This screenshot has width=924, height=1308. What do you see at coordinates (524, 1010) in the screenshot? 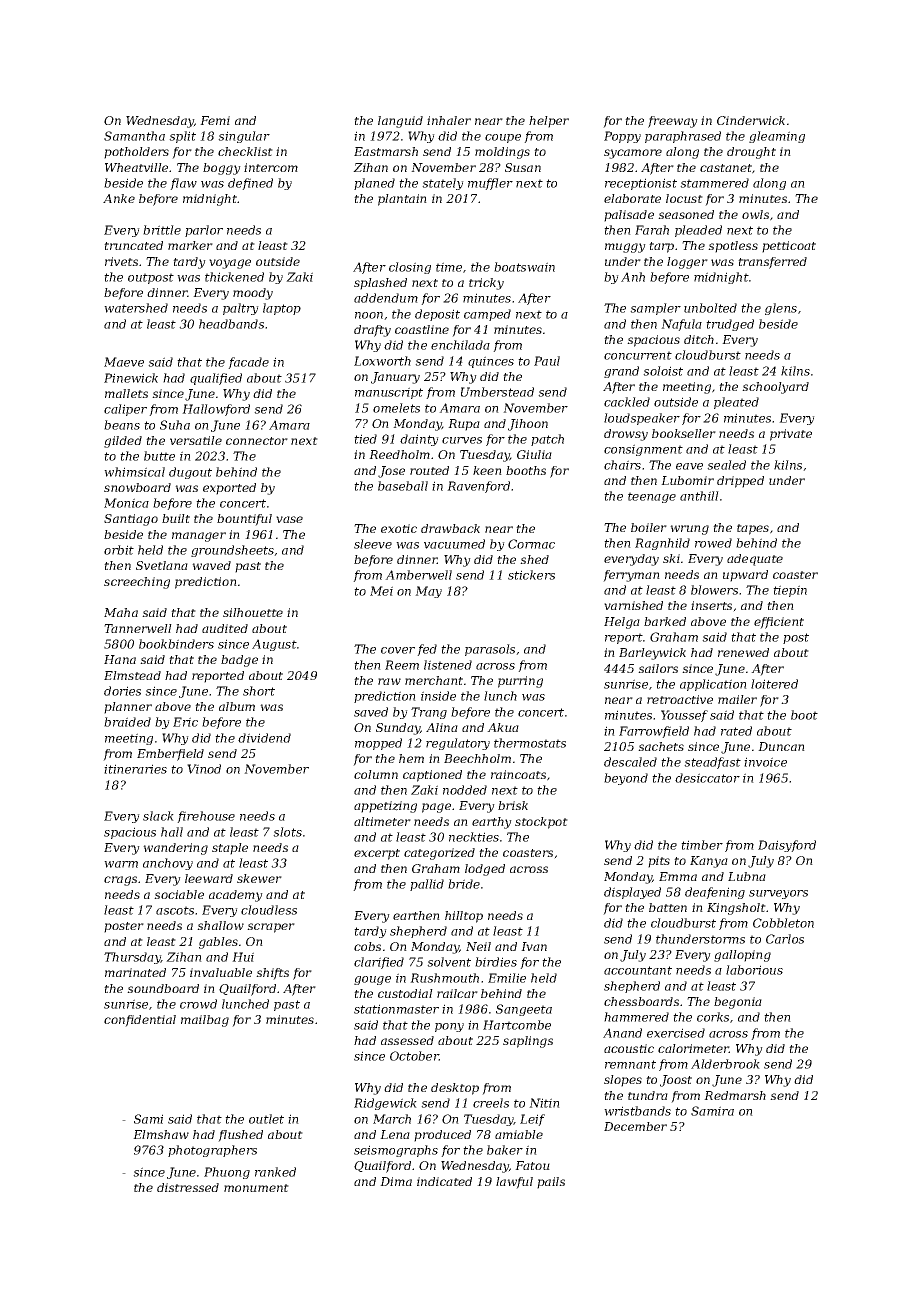
I see `Sangeeta` at bounding box center [524, 1010].
